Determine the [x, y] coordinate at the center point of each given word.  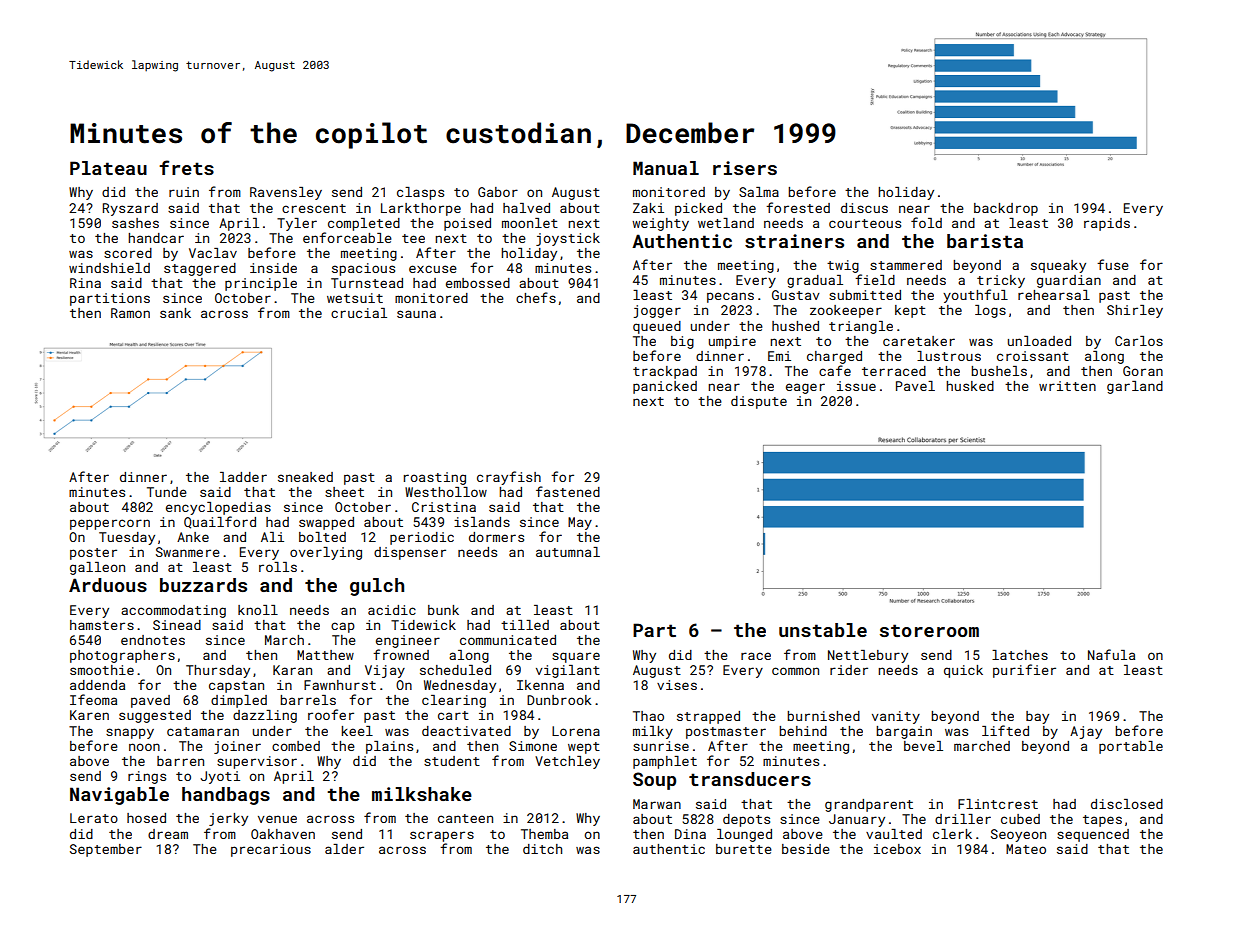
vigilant [568, 671]
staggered [200, 269]
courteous [865, 223]
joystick [568, 239]
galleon [97, 568]
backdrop [1006, 209]
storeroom [929, 630]
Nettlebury [868, 656]
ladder [243, 477]
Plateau [108, 168]
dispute [759, 402]
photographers [122, 656]
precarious [271, 850]
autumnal [568, 552]
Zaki [648, 208]
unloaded [1039, 341]
